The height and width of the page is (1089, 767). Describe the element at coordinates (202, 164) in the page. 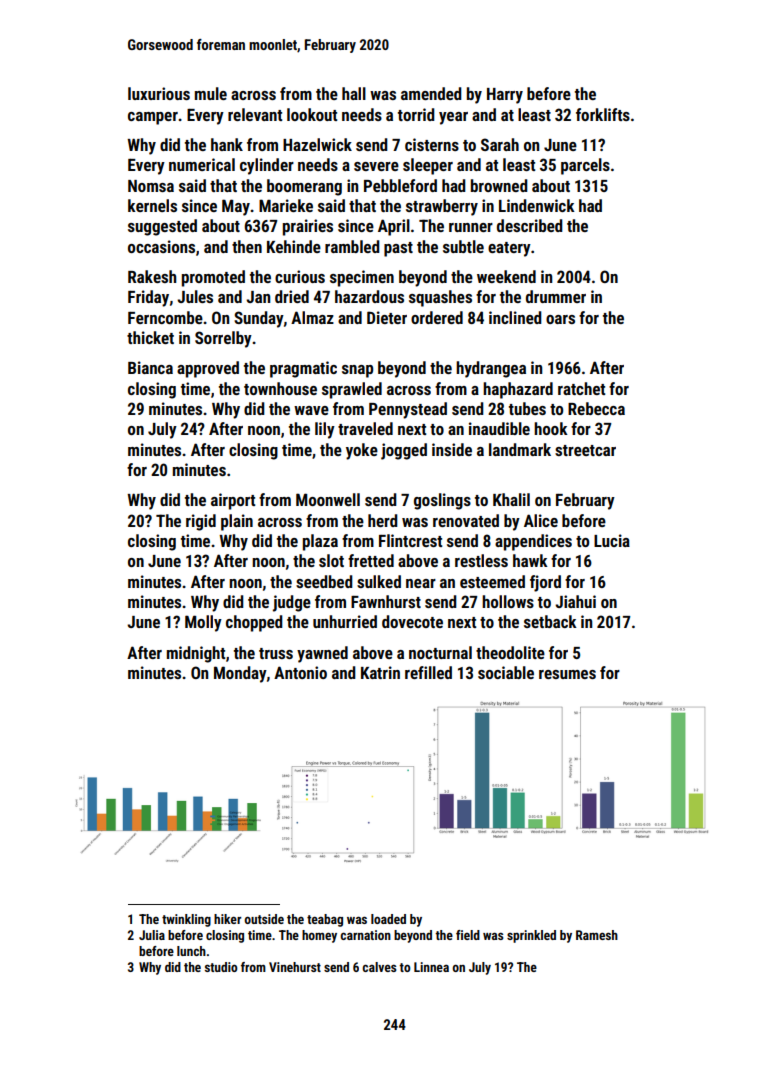

I see `numerical` at that location.
